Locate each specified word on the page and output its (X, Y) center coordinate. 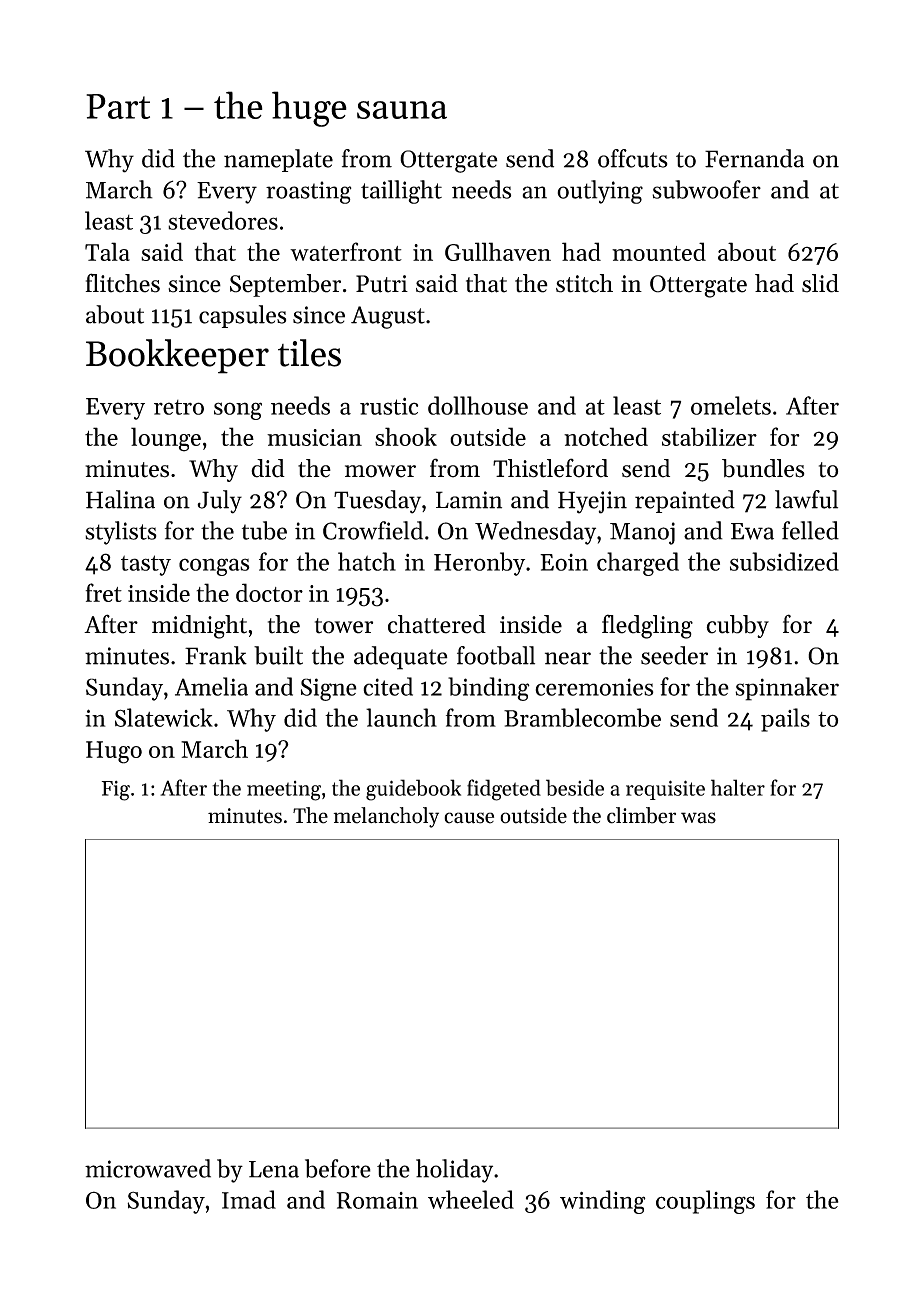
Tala (107, 251)
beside (575, 787)
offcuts (633, 158)
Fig (115, 791)
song (238, 411)
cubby (737, 626)
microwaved (148, 1168)
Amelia (211, 686)
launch (401, 717)
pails (785, 720)
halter (738, 787)
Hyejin (592, 502)
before (338, 1168)
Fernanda (754, 158)
